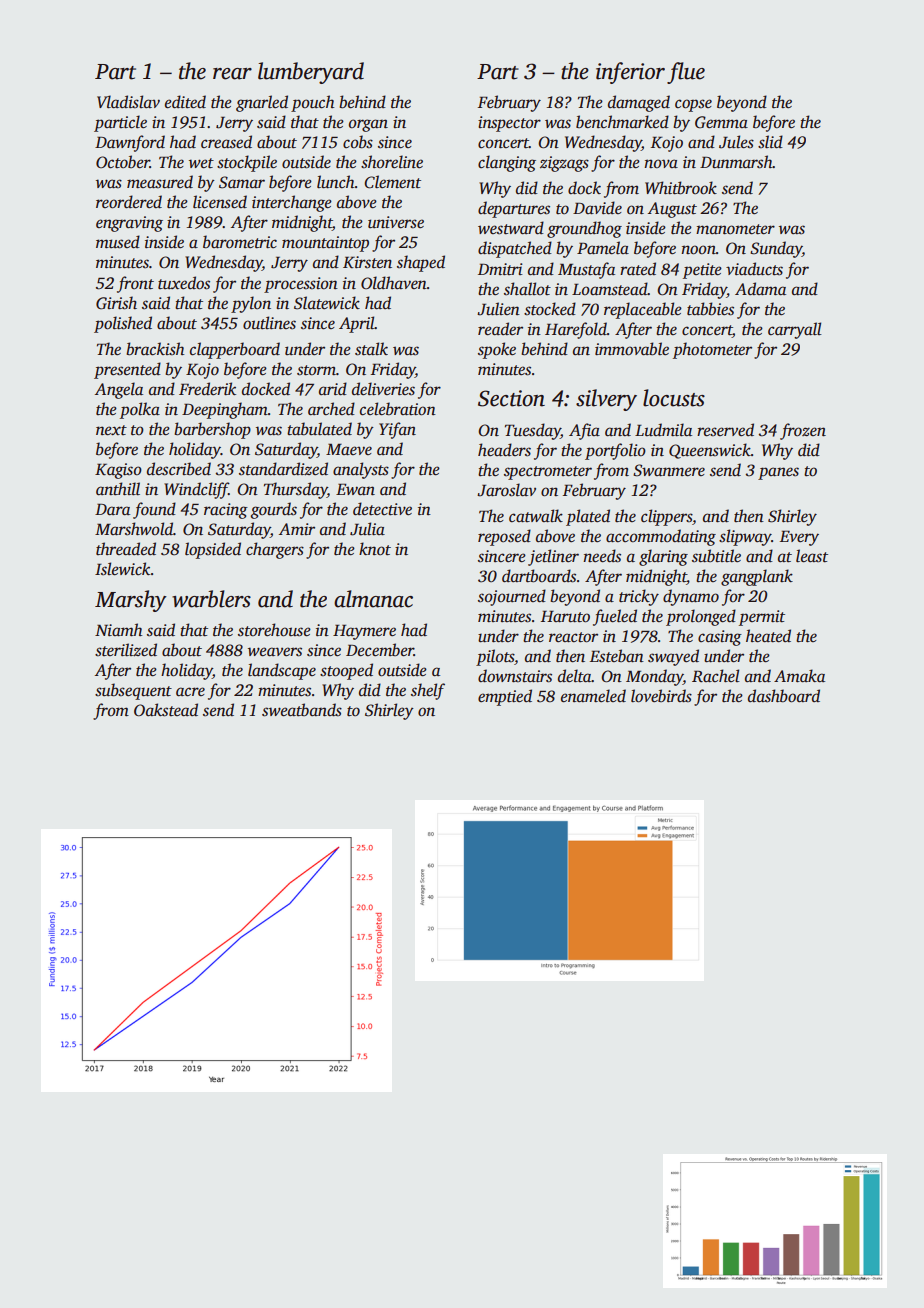 Image resolution: width=924 pixels, height=1308 pixels. What do you see at coordinates (512, 597) in the screenshot?
I see `sojourned` at bounding box center [512, 597].
